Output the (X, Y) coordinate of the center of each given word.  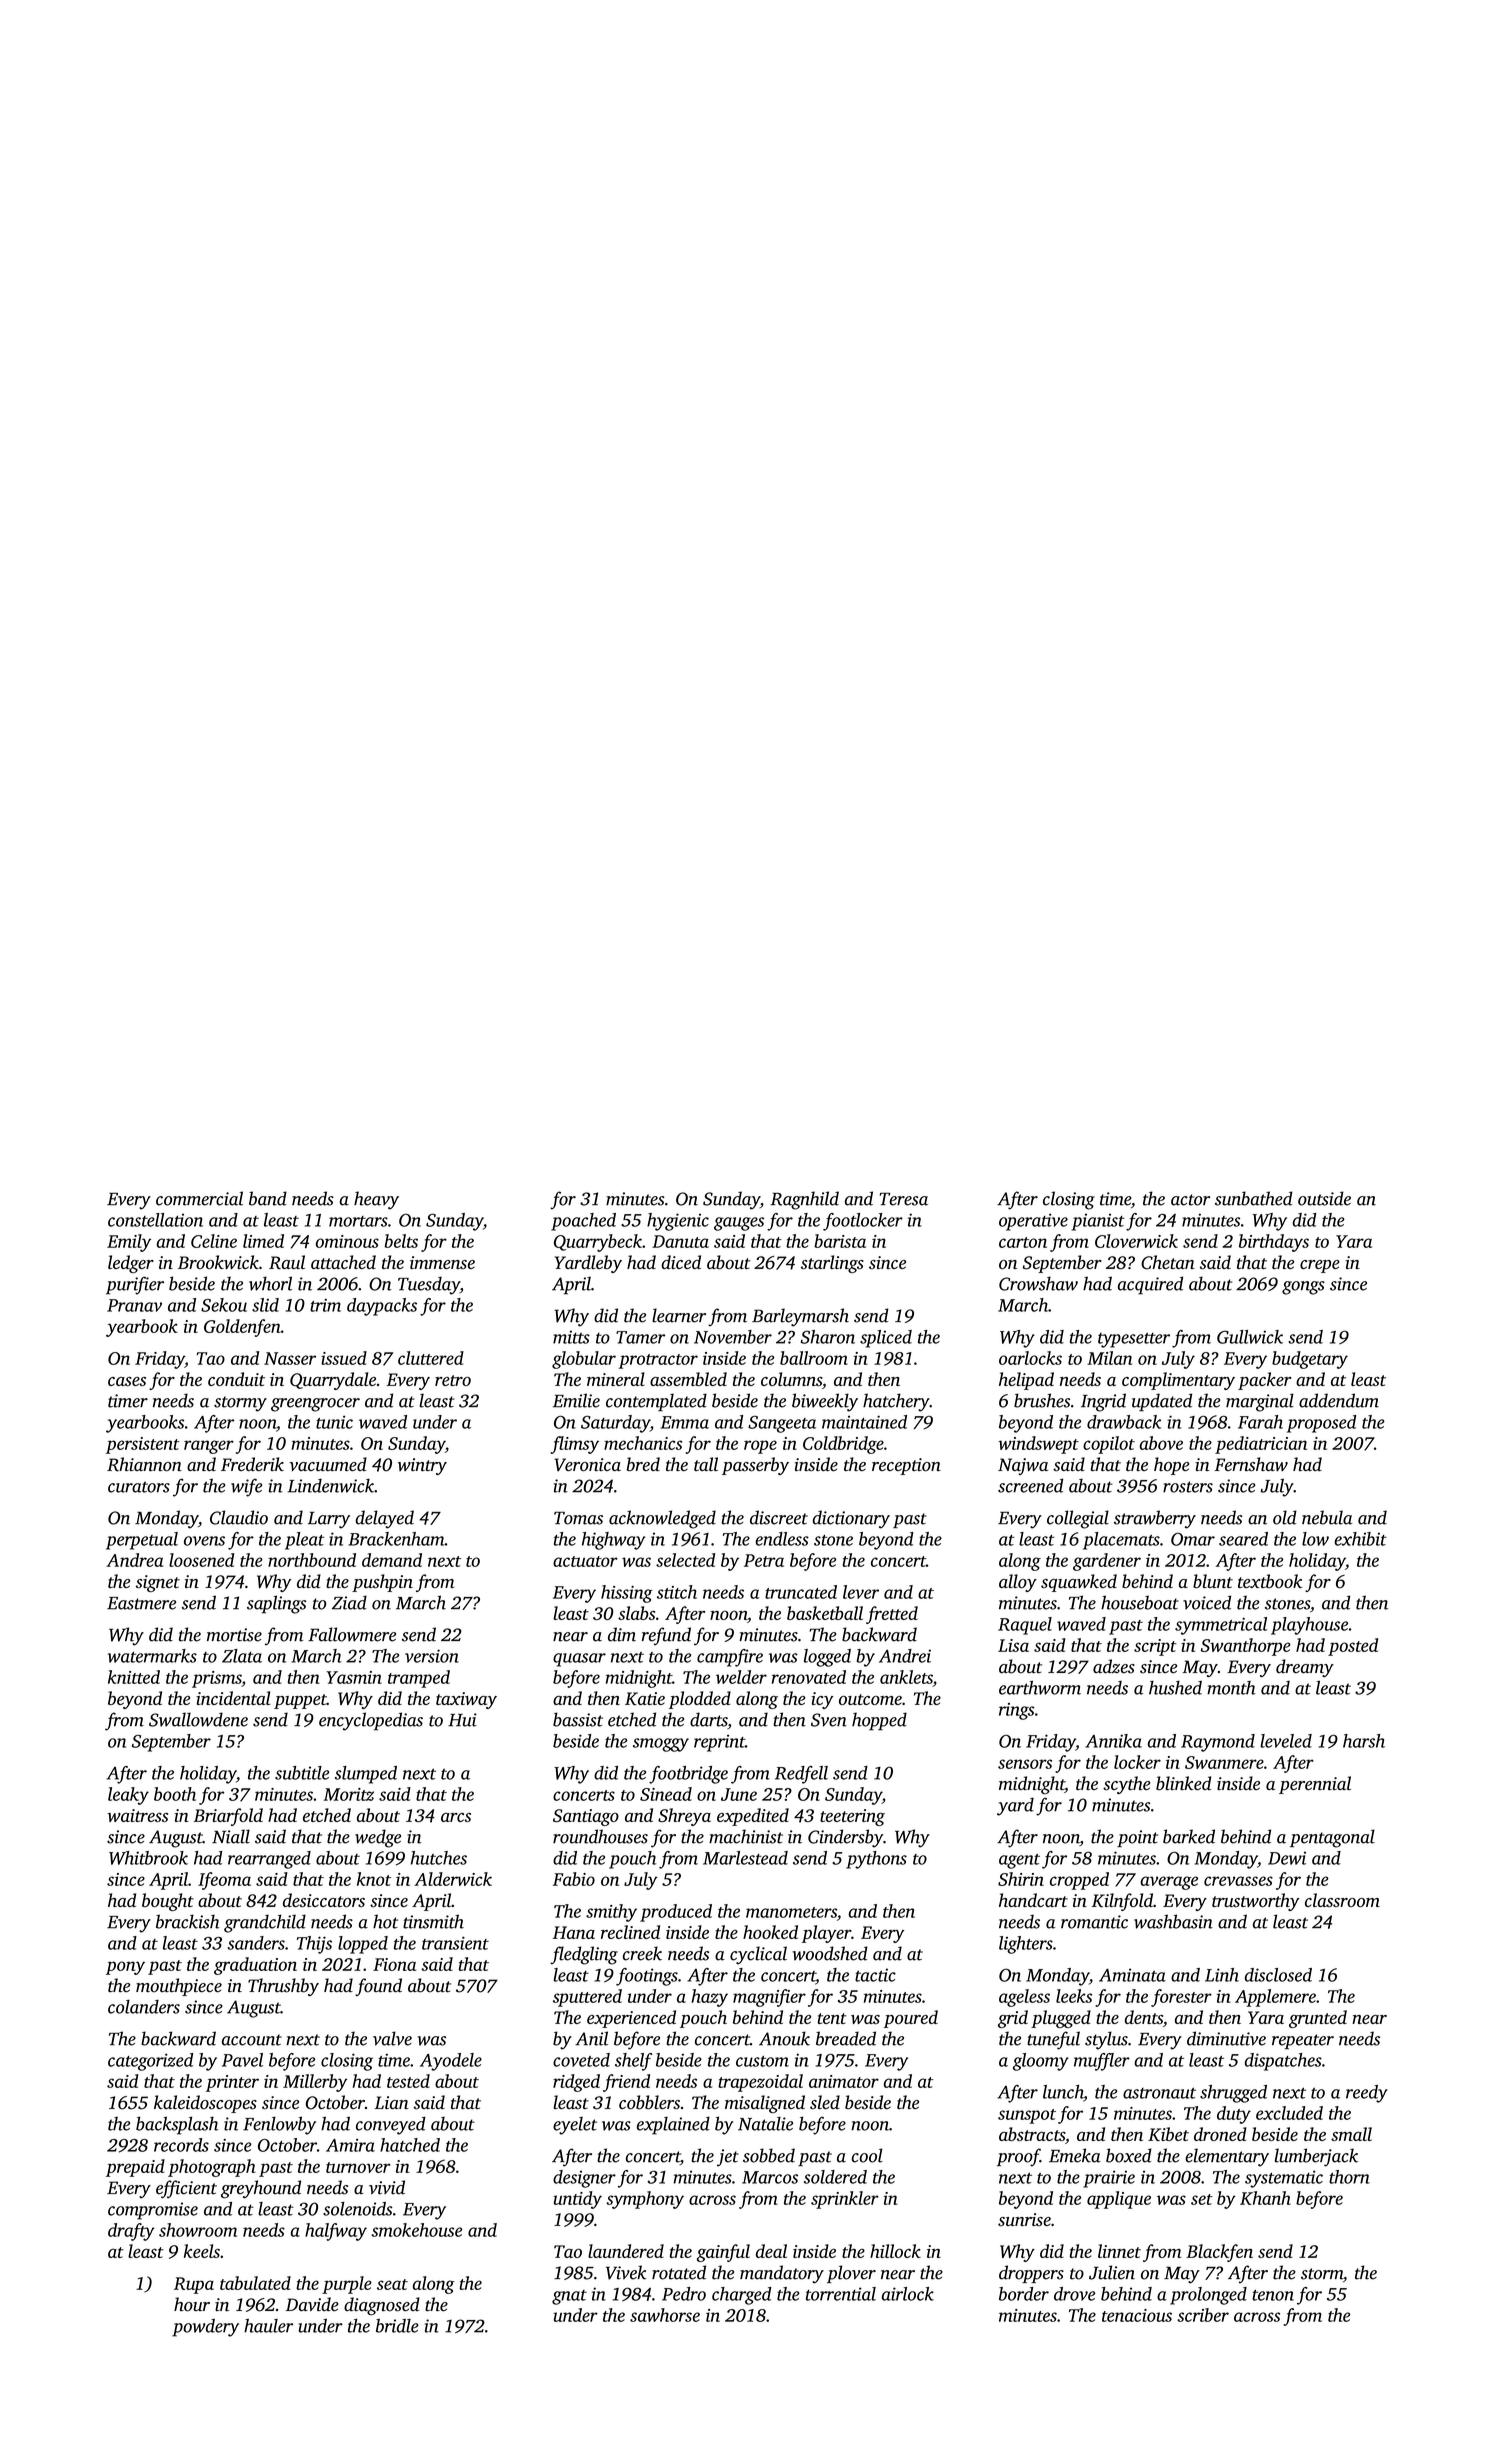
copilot (1109, 1445)
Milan (1109, 1358)
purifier (135, 1285)
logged (827, 1658)
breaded (846, 2038)
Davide (312, 2304)
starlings (832, 1264)
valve (392, 2038)
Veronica (588, 1465)
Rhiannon (144, 1464)
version (432, 1656)
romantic (1094, 1922)
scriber (1203, 2315)
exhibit (1360, 1539)
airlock (908, 2294)
